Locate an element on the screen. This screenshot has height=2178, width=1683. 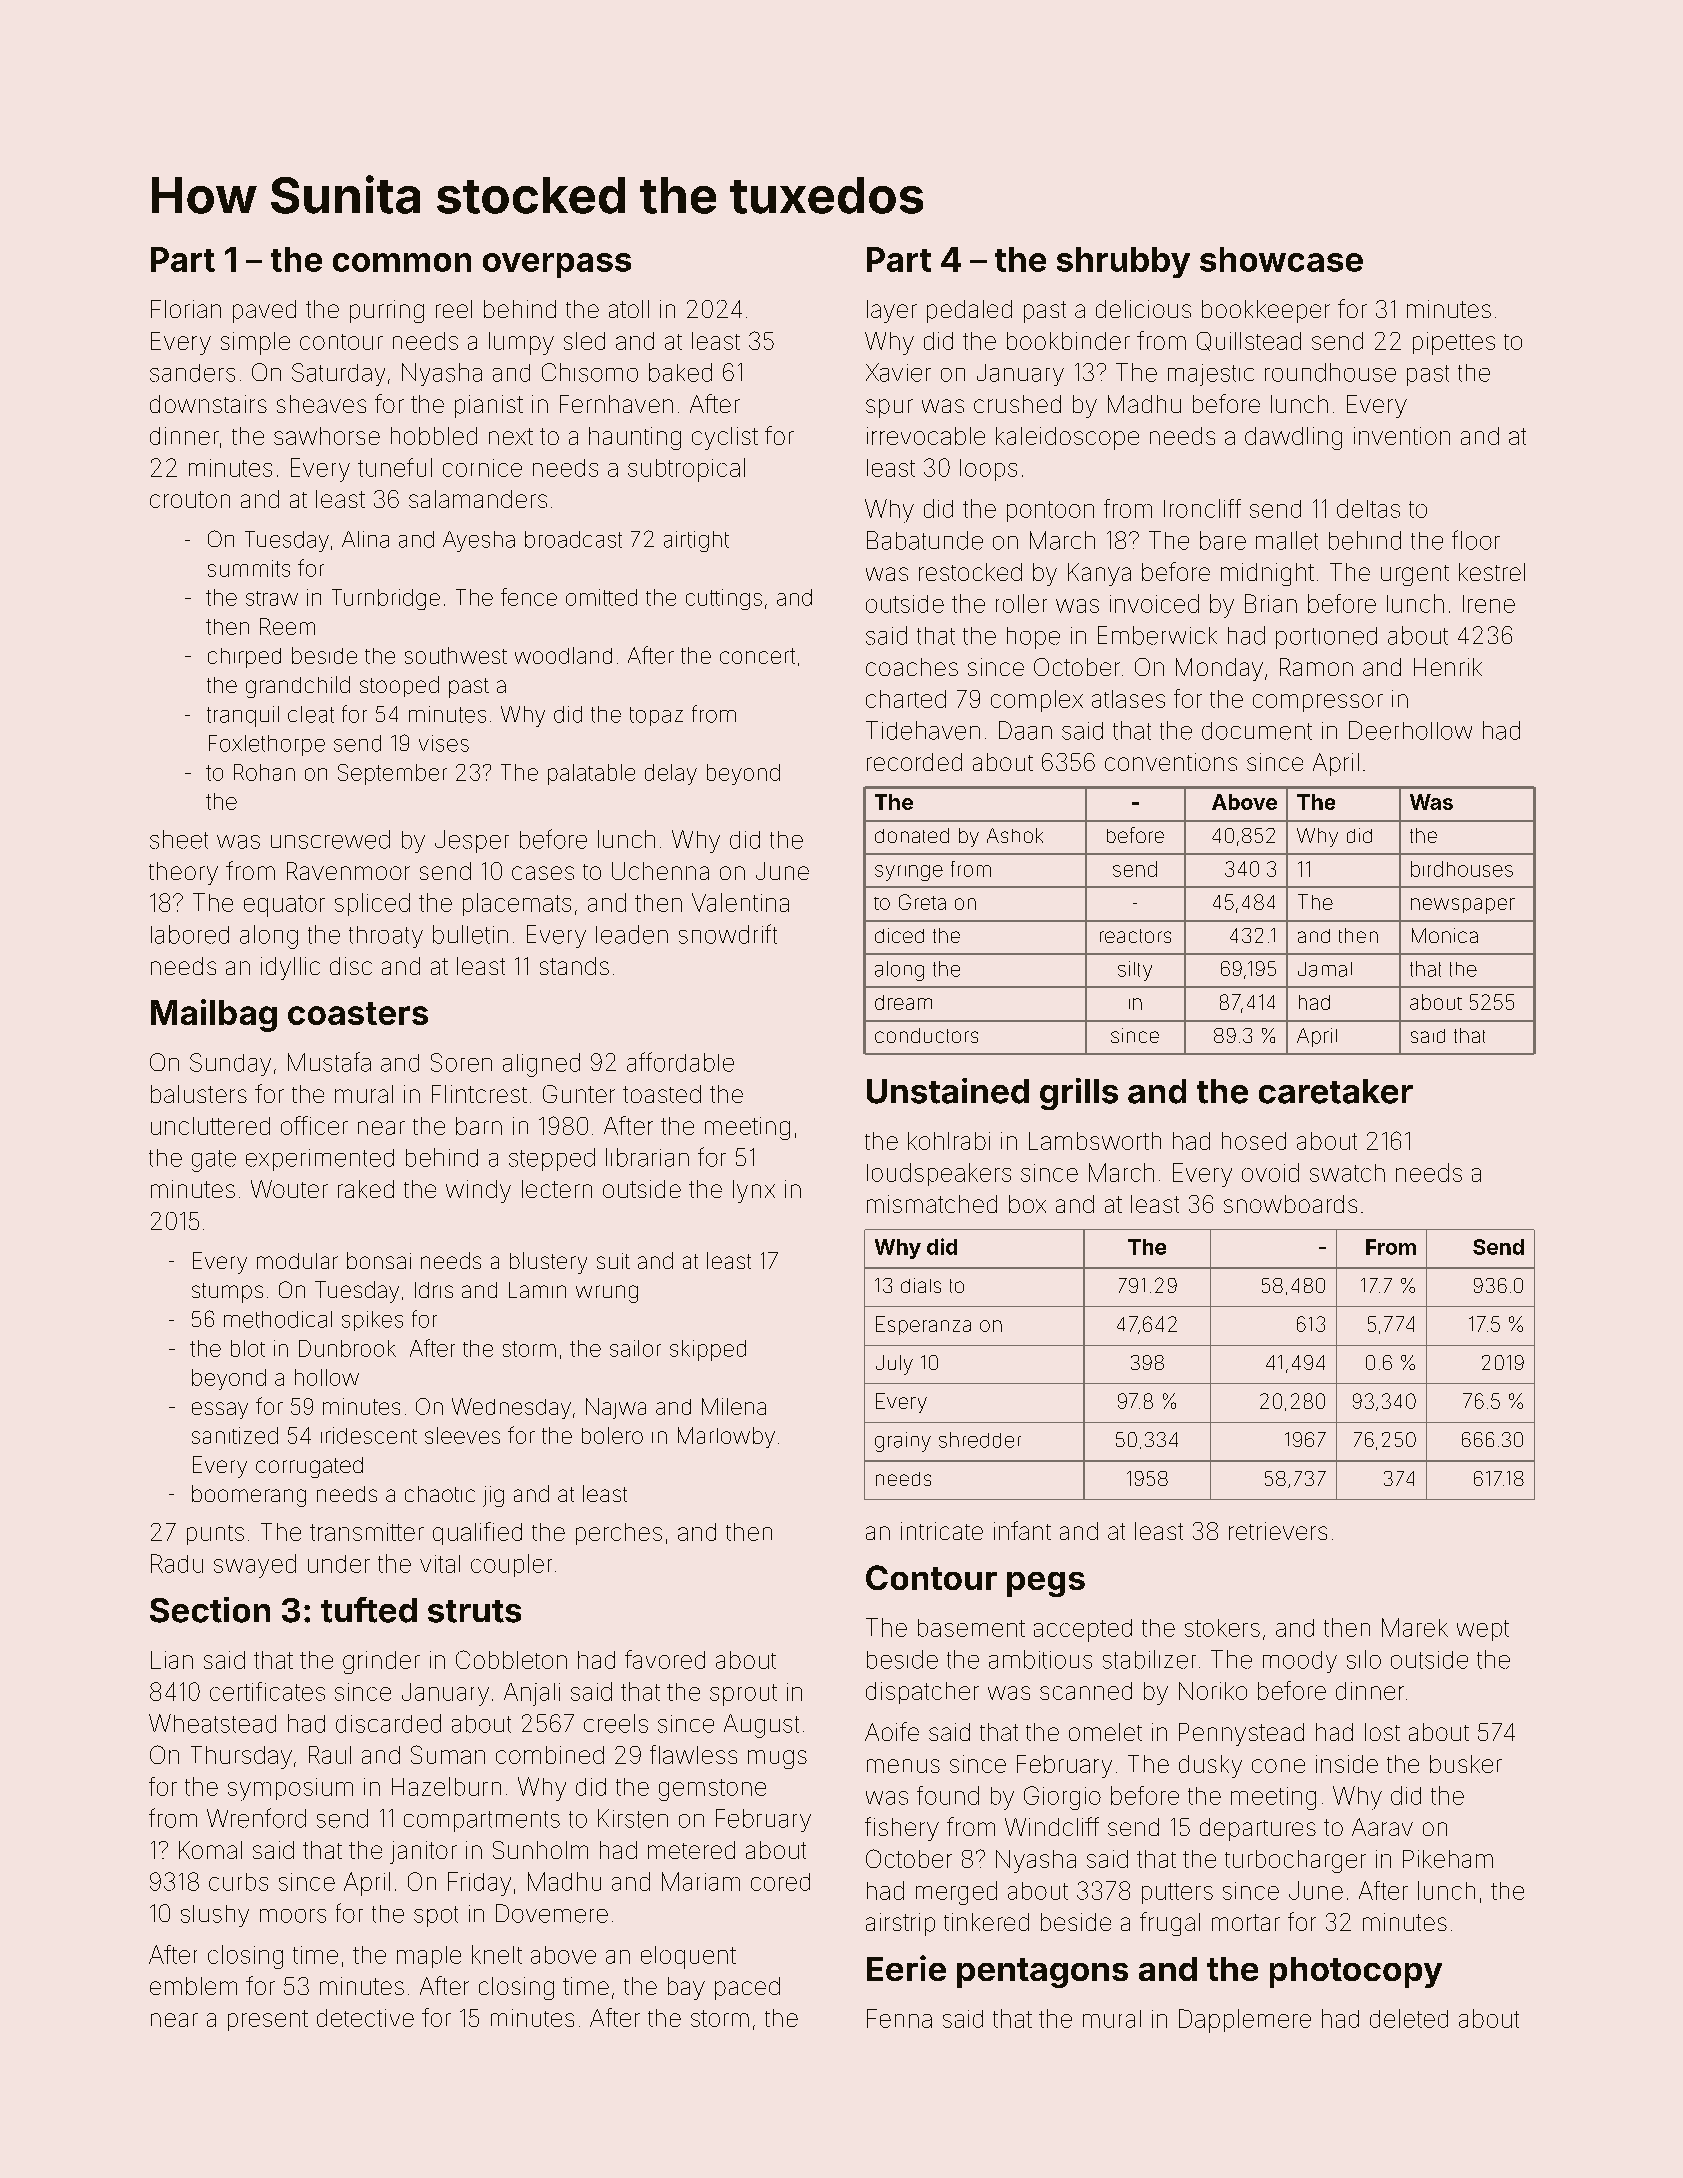
deleted is located at coordinates (1409, 2018).
